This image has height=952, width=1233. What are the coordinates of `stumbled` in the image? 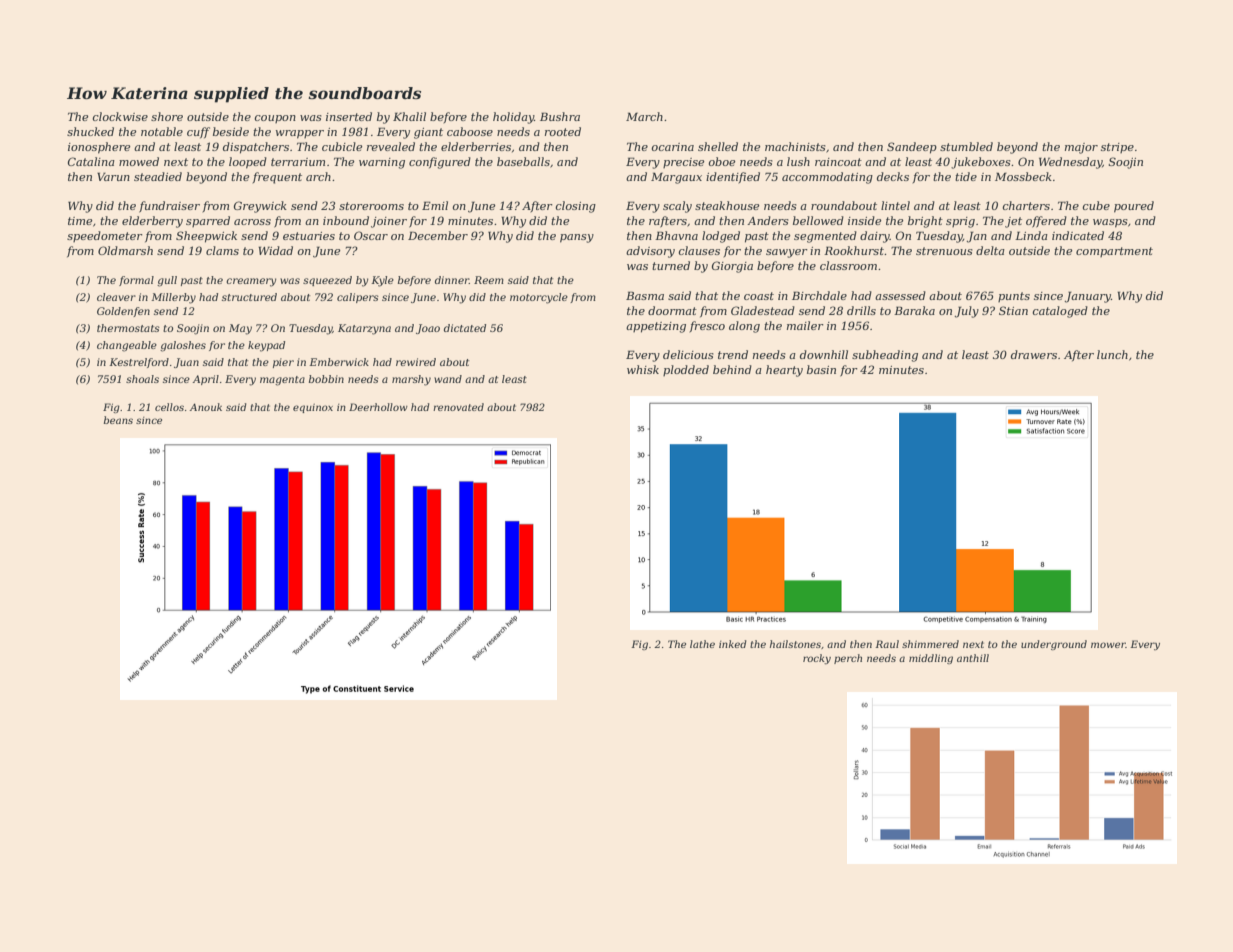 It's located at (966, 146).
